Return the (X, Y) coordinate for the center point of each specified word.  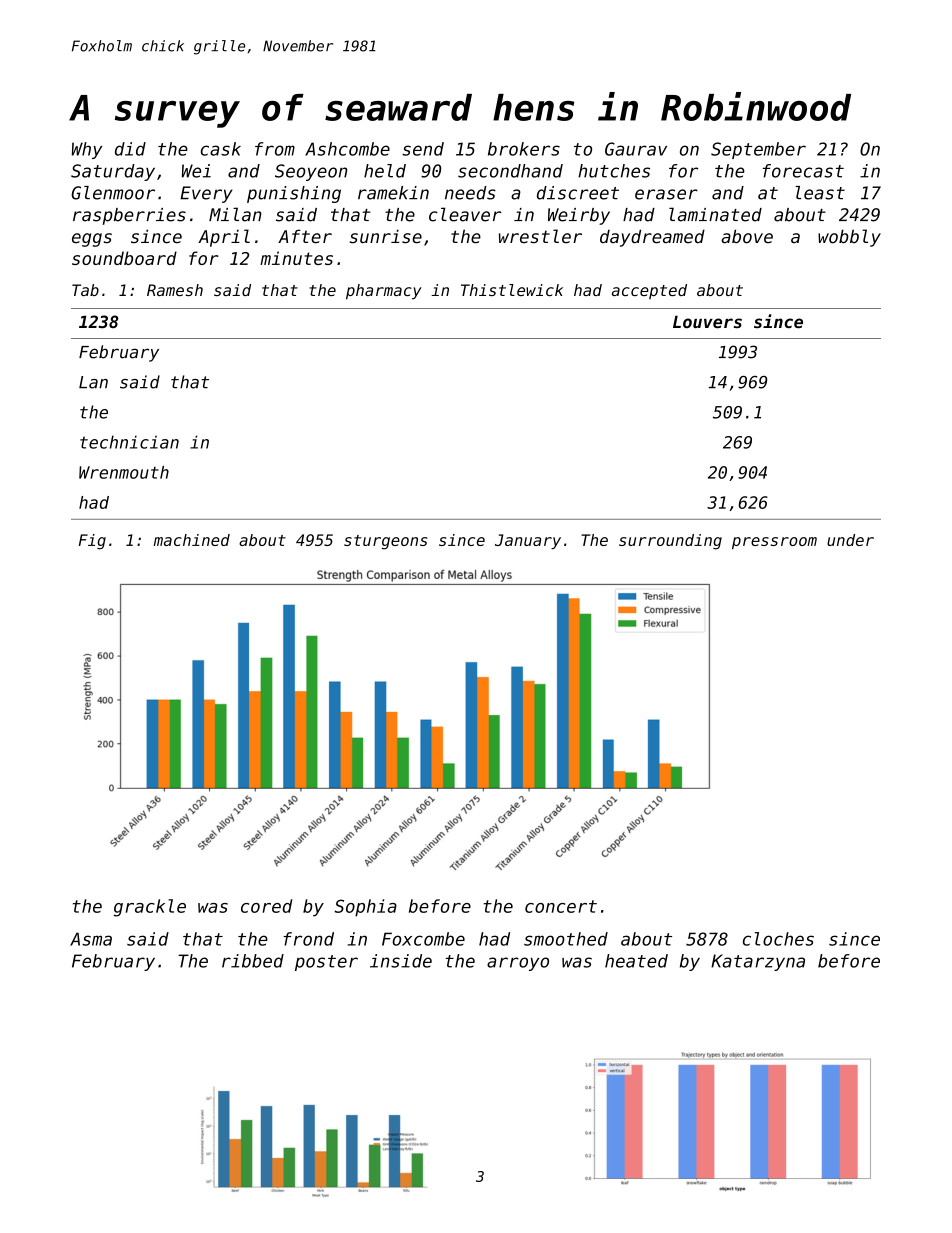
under (850, 540)
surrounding (670, 542)
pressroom (774, 543)
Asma (91, 939)
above (747, 236)
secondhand (510, 171)
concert (561, 906)
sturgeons (385, 542)
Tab (85, 290)
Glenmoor (113, 193)
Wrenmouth (124, 472)
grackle (150, 908)
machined (192, 540)
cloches (778, 939)
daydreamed (652, 238)
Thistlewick (512, 290)
